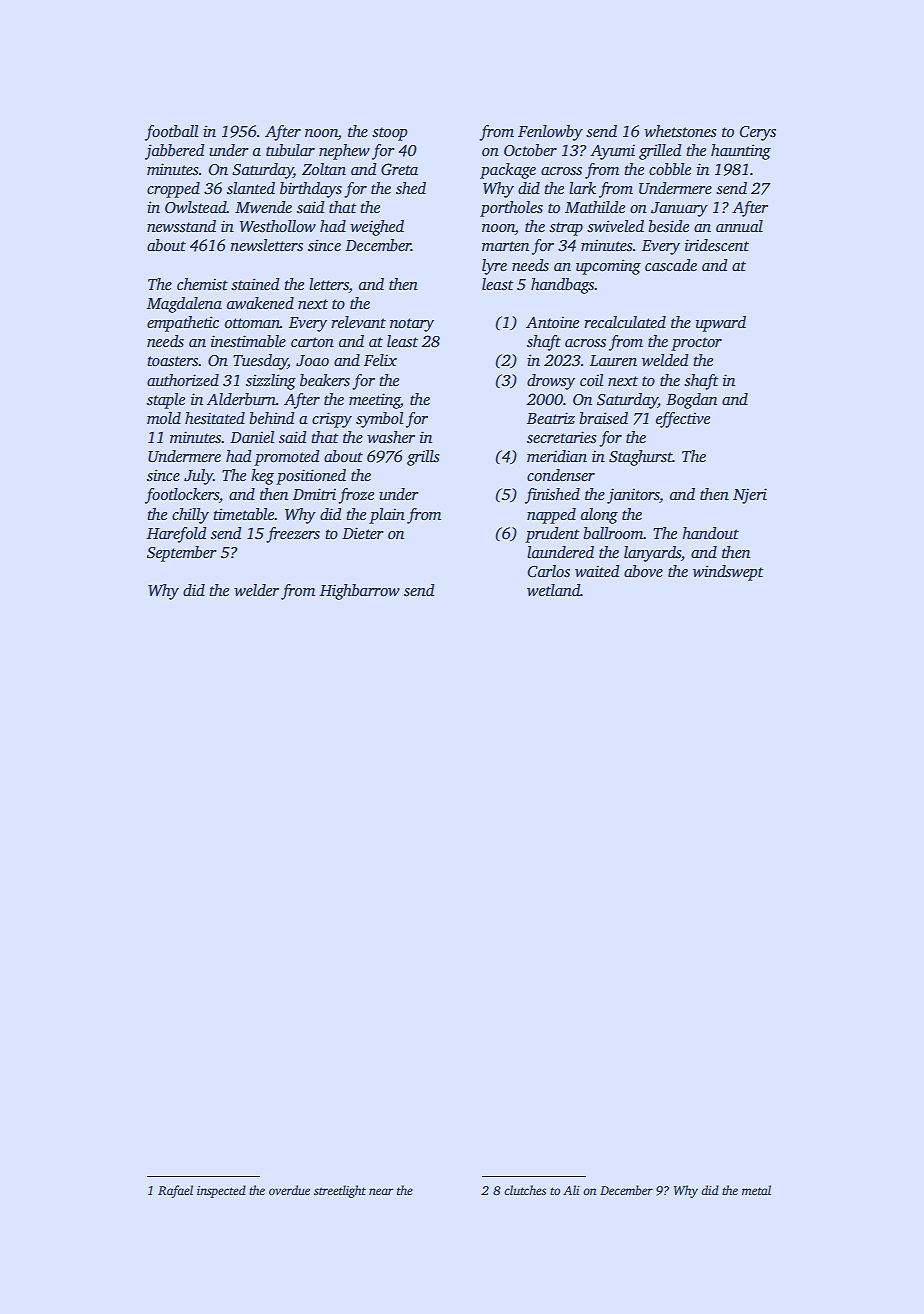 The height and width of the screenshot is (1314, 924). What do you see at coordinates (324, 169) in the screenshot?
I see `Zoltan` at bounding box center [324, 169].
